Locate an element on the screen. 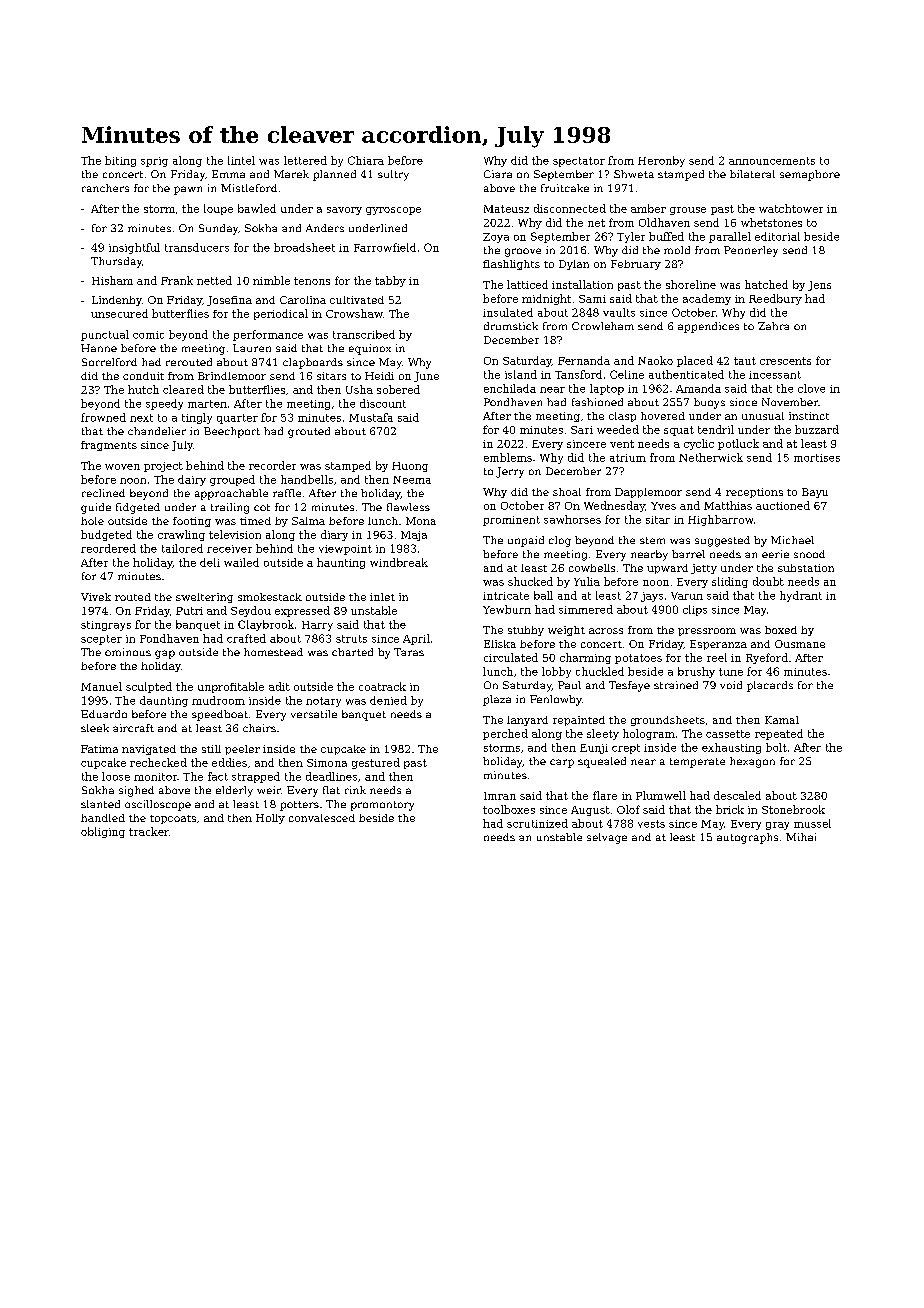 This screenshot has height=1308, width=924. announcements is located at coordinates (772, 161).
